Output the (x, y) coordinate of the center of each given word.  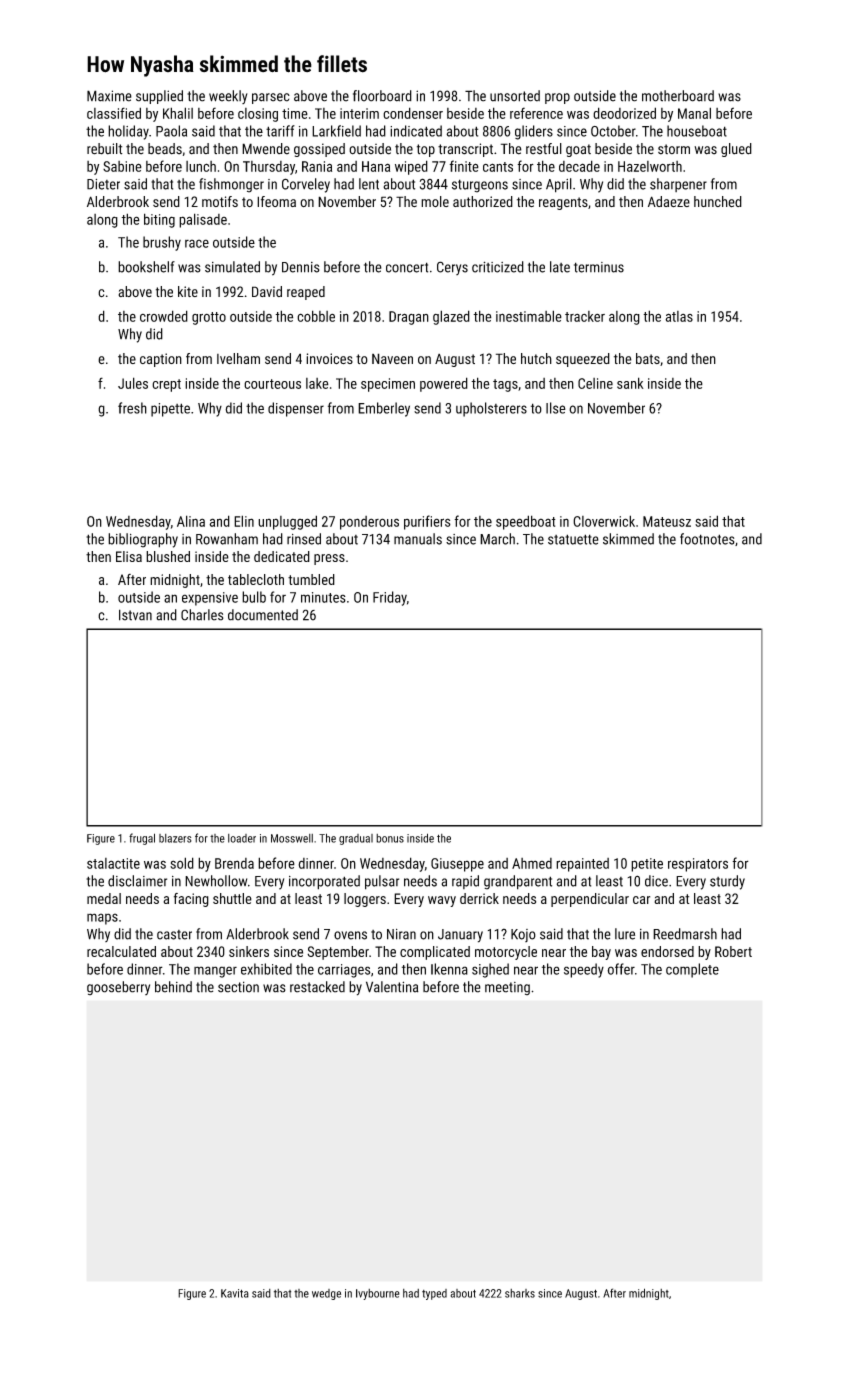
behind (173, 987)
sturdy (727, 882)
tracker (585, 316)
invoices (329, 358)
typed (434, 1294)
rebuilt (105, 149)
